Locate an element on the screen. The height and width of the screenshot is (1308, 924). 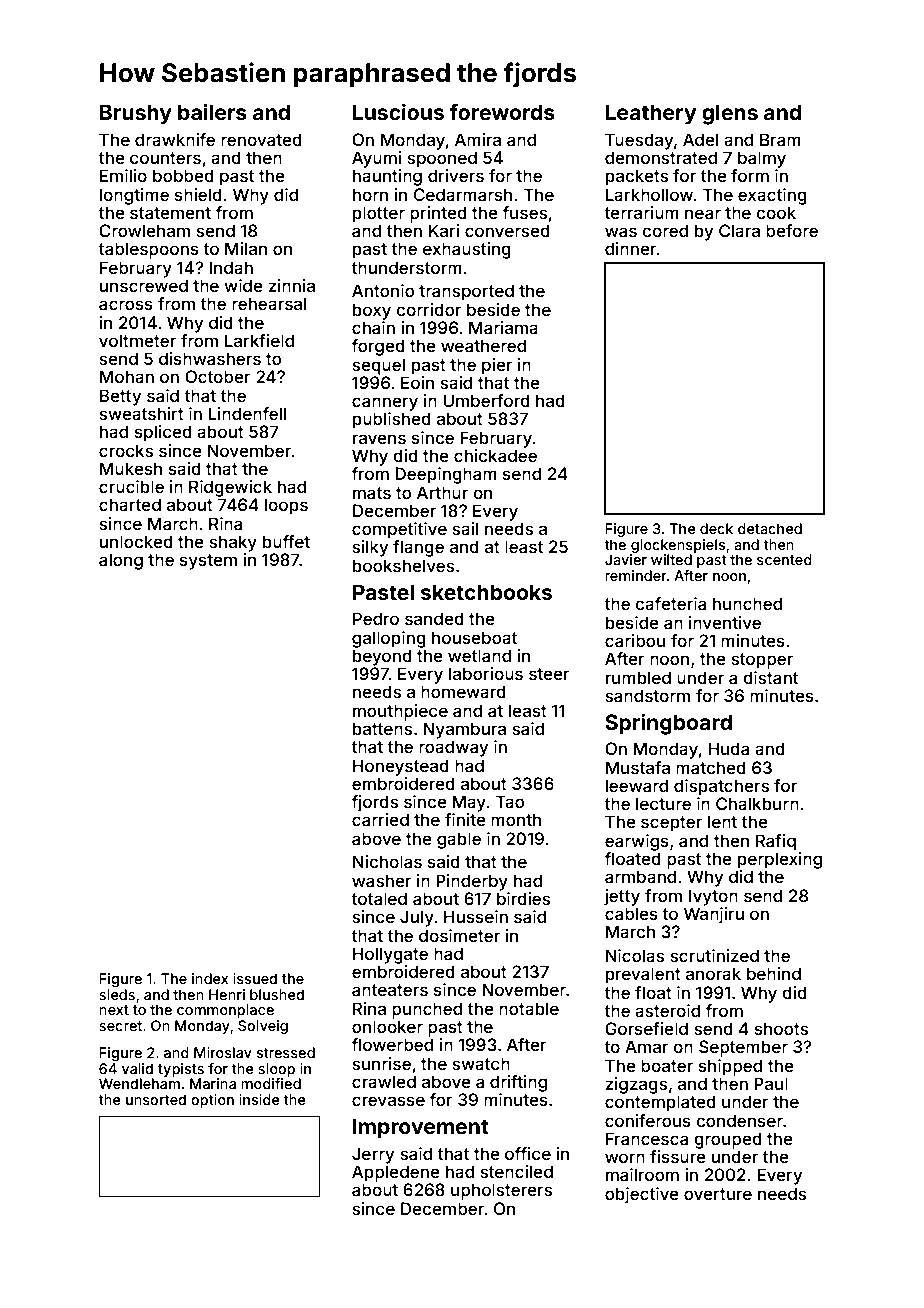
battens is located at coordinates (382, 728).
